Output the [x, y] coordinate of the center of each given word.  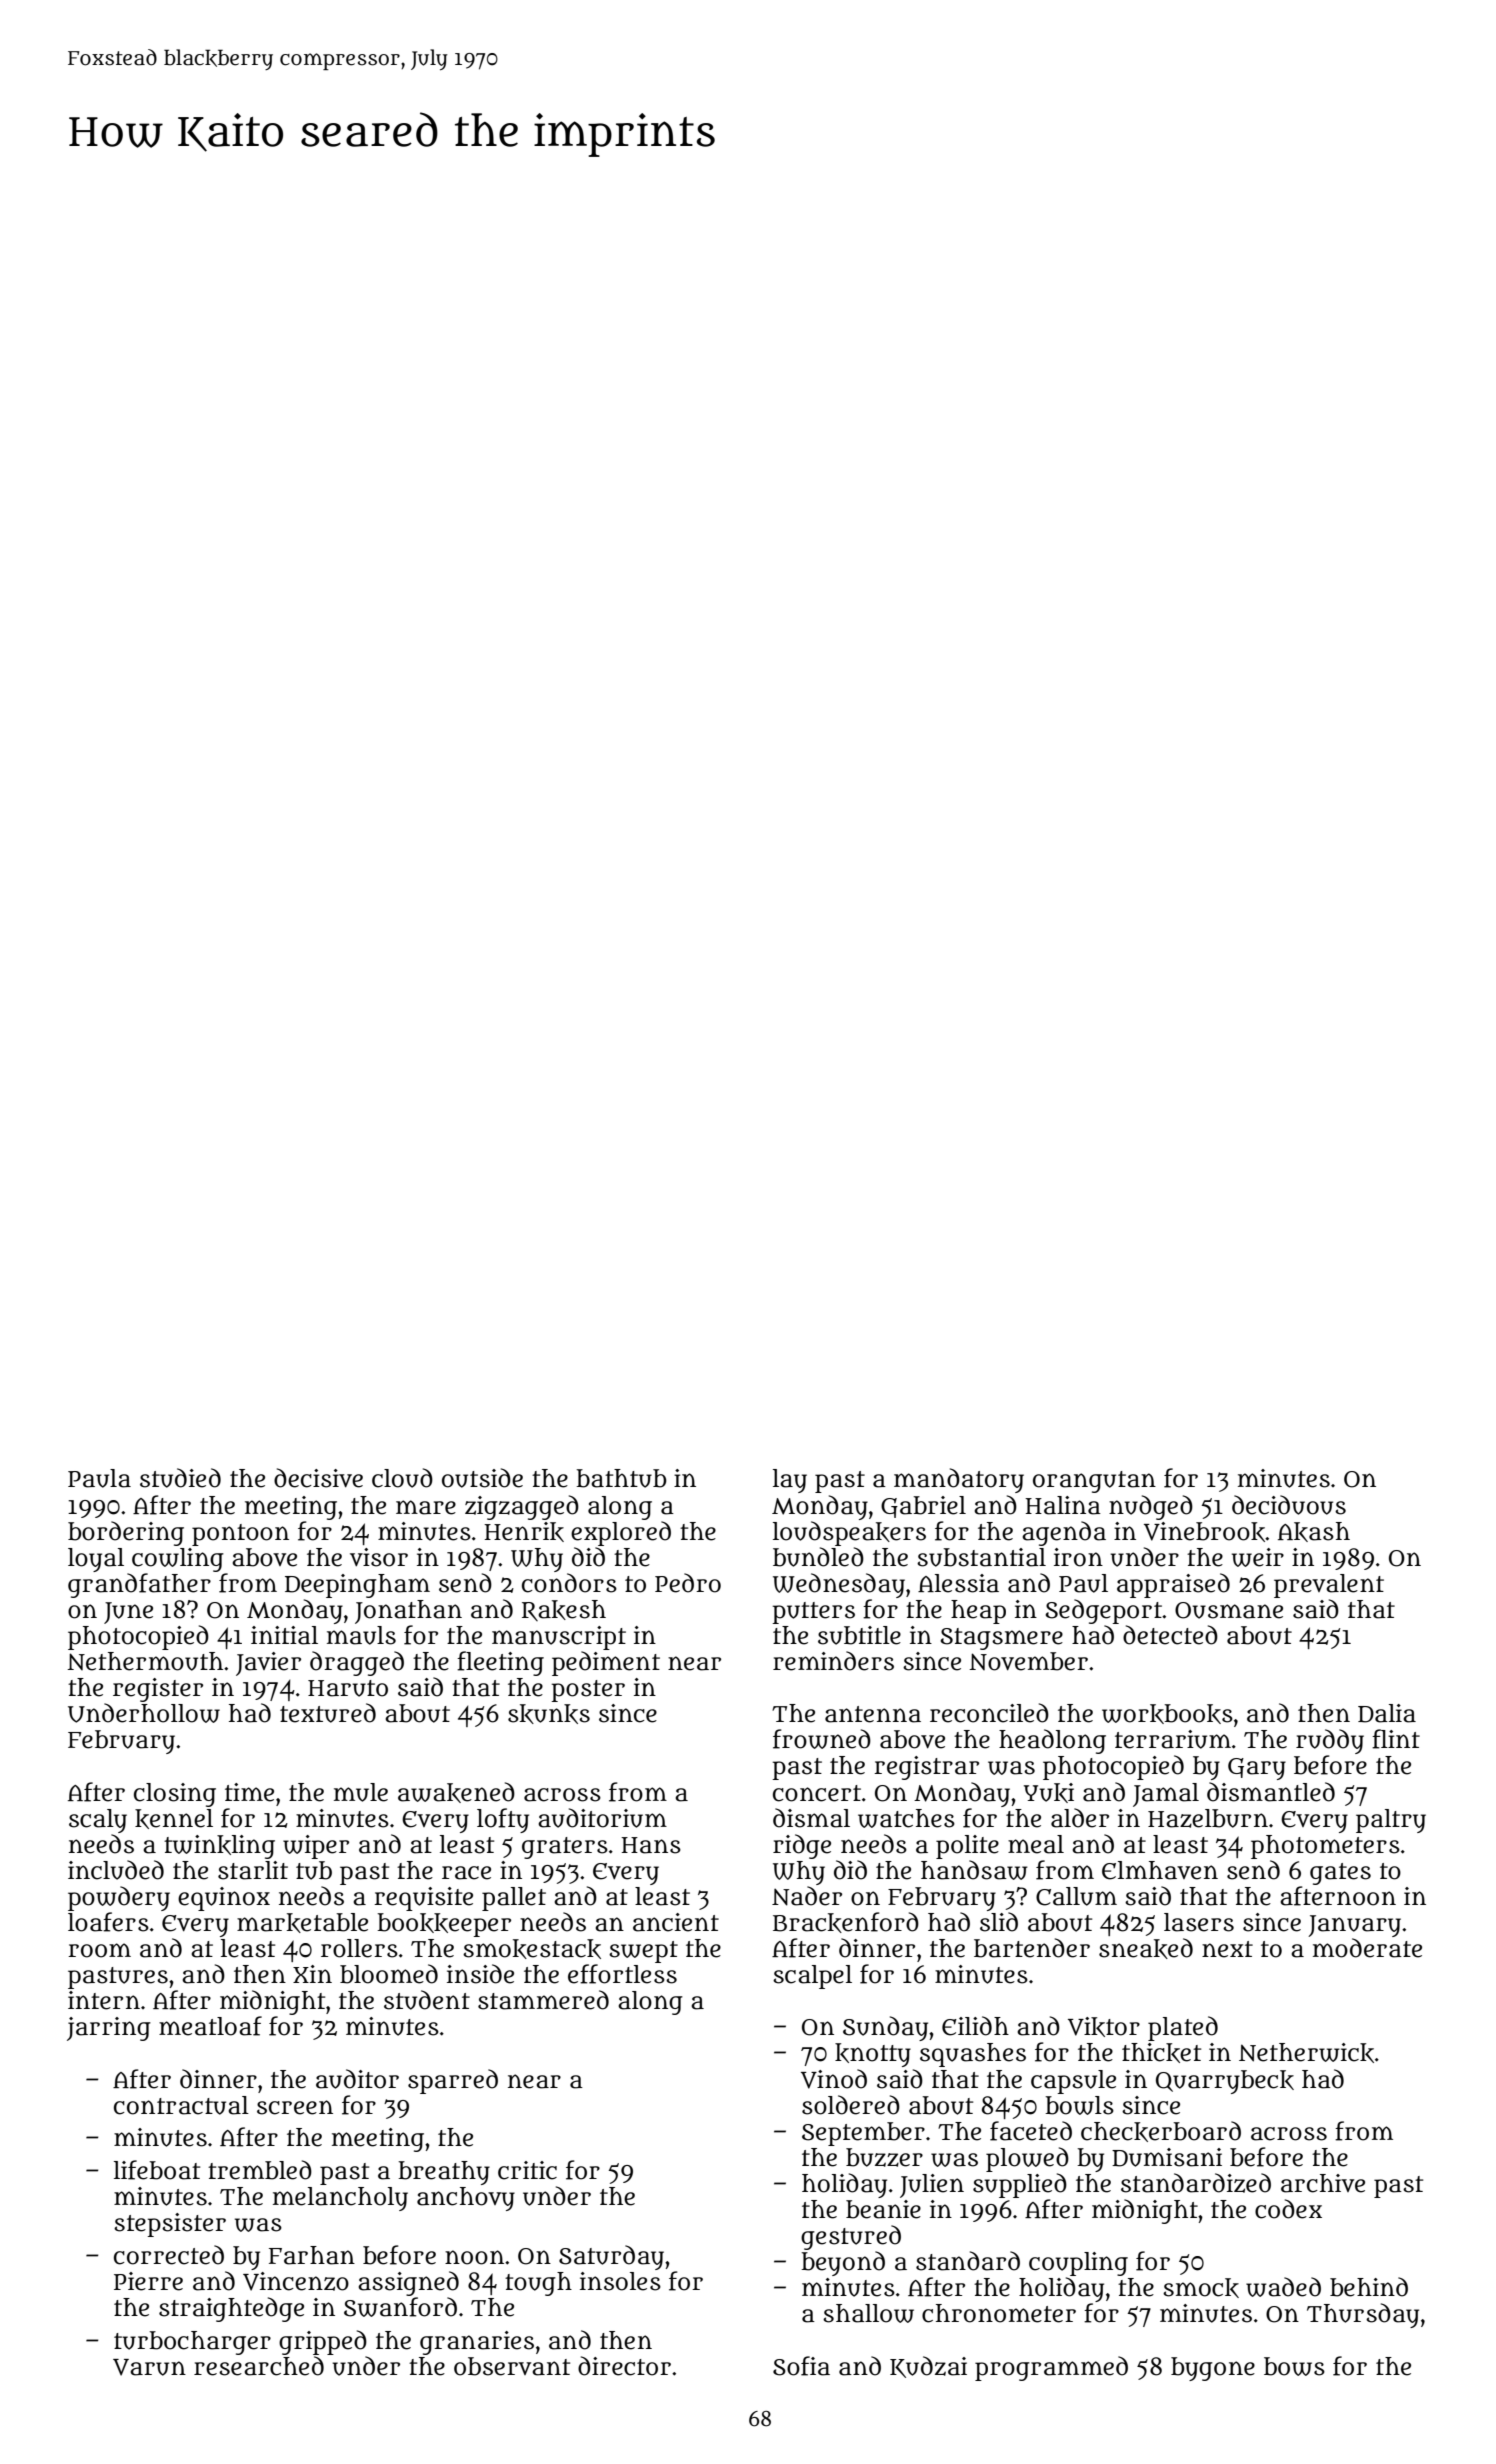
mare [426, 1507]
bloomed [389, 1974]
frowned [822, 1739]
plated [1183, 2028]
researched [259, 2366]
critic [527, 2170]
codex [1288, 2209]
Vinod [834, 2079]
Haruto [348, 1688]
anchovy [466, 2199]
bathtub [621, 1478]
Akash [1314, 1532]
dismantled [1271, 1792]
